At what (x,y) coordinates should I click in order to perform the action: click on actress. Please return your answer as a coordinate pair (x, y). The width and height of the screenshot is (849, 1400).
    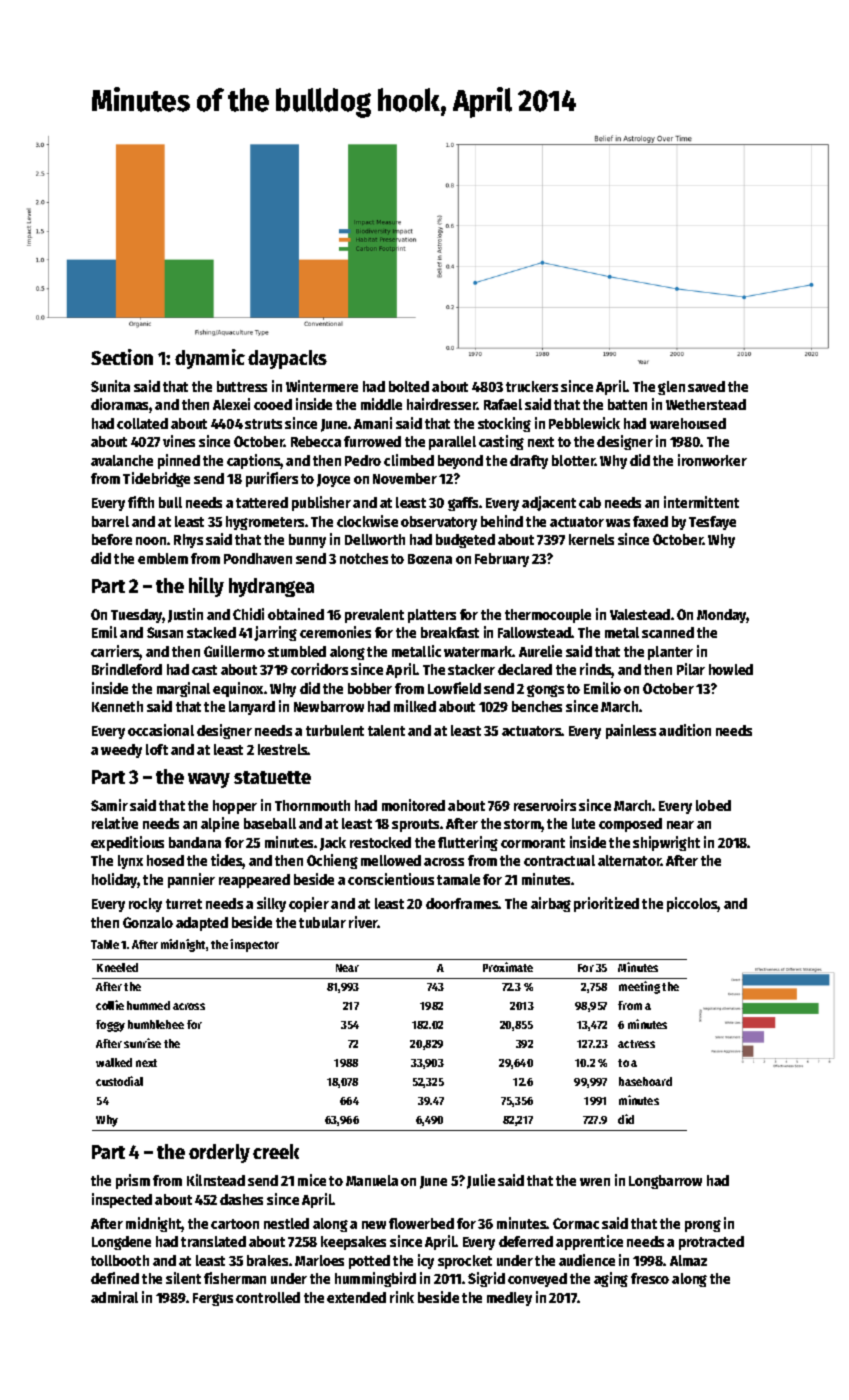
    Looking at the image, I should click on (636, 1044).
